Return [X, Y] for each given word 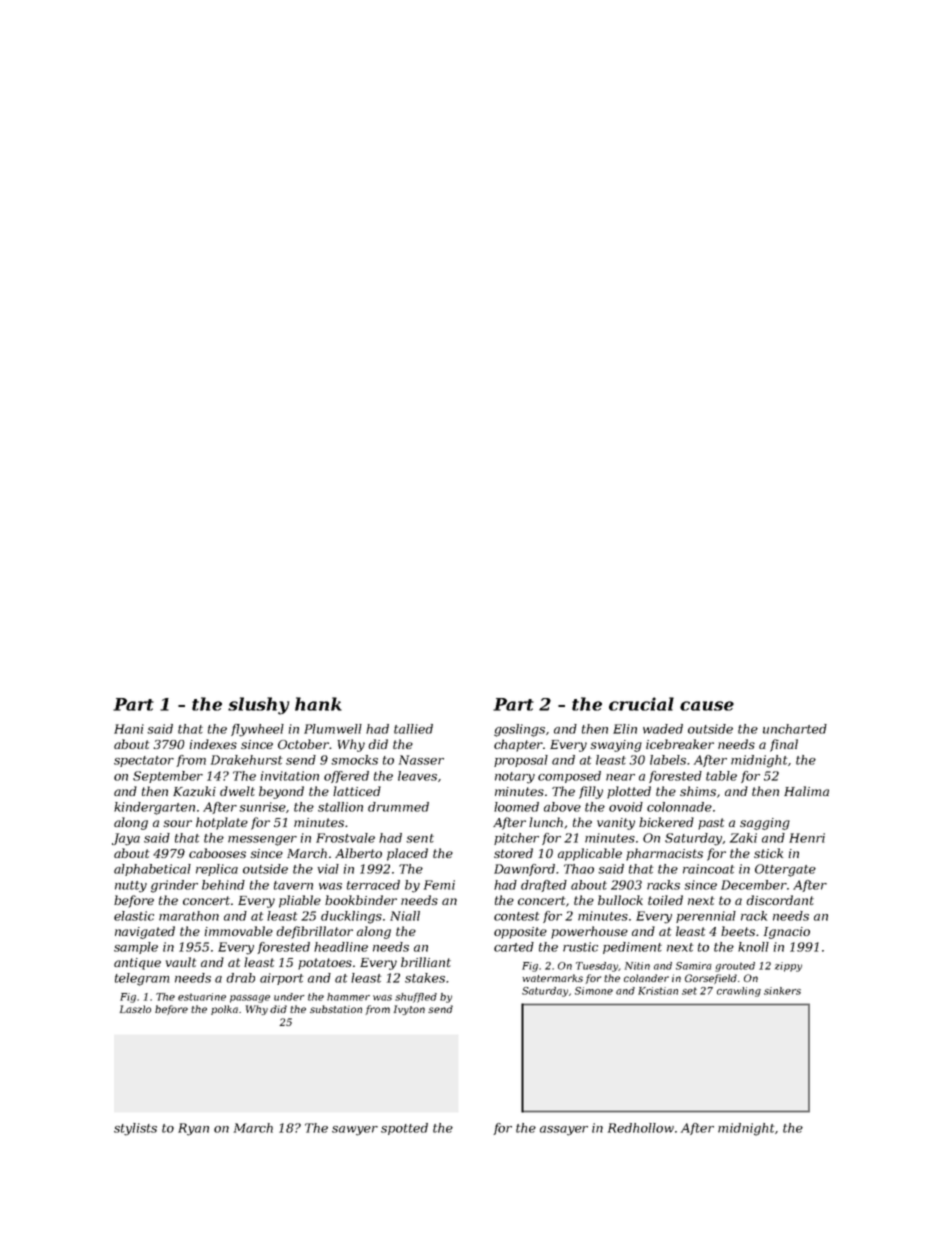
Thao [579, 869]
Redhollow [641, 1128]
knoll [753, 947]
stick [768, 853]
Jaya [126, 839]
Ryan [193, 1129]
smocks [354, 760]
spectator [144, 761]
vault [181, 962]
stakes [425, 978]
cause [707, 706]
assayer [564, 1131]
